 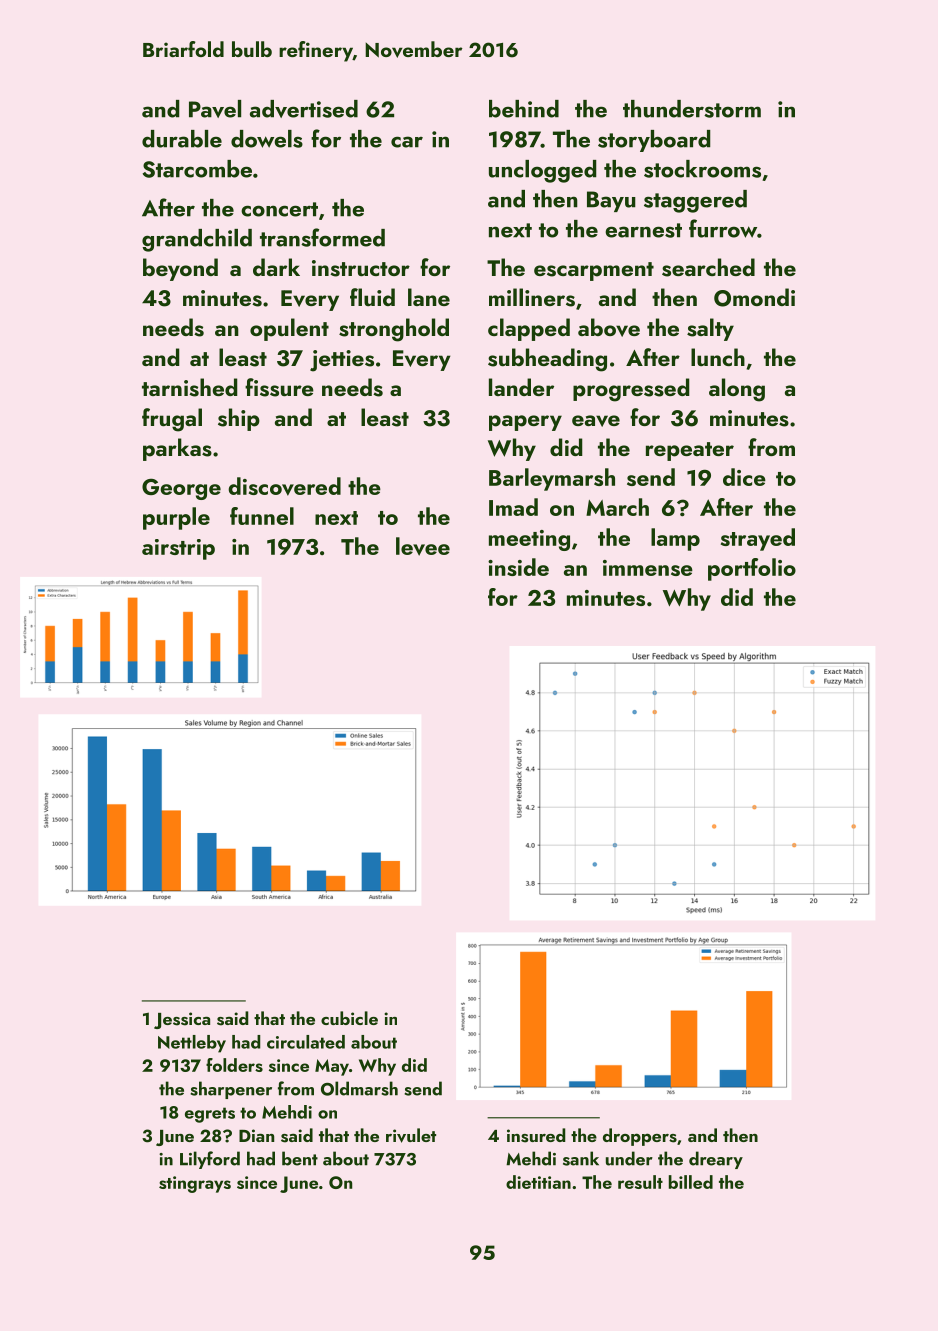 What do you see at coordinates (234, 1065) in the document?
I see `folders` at bounding box center [234, 1065].
